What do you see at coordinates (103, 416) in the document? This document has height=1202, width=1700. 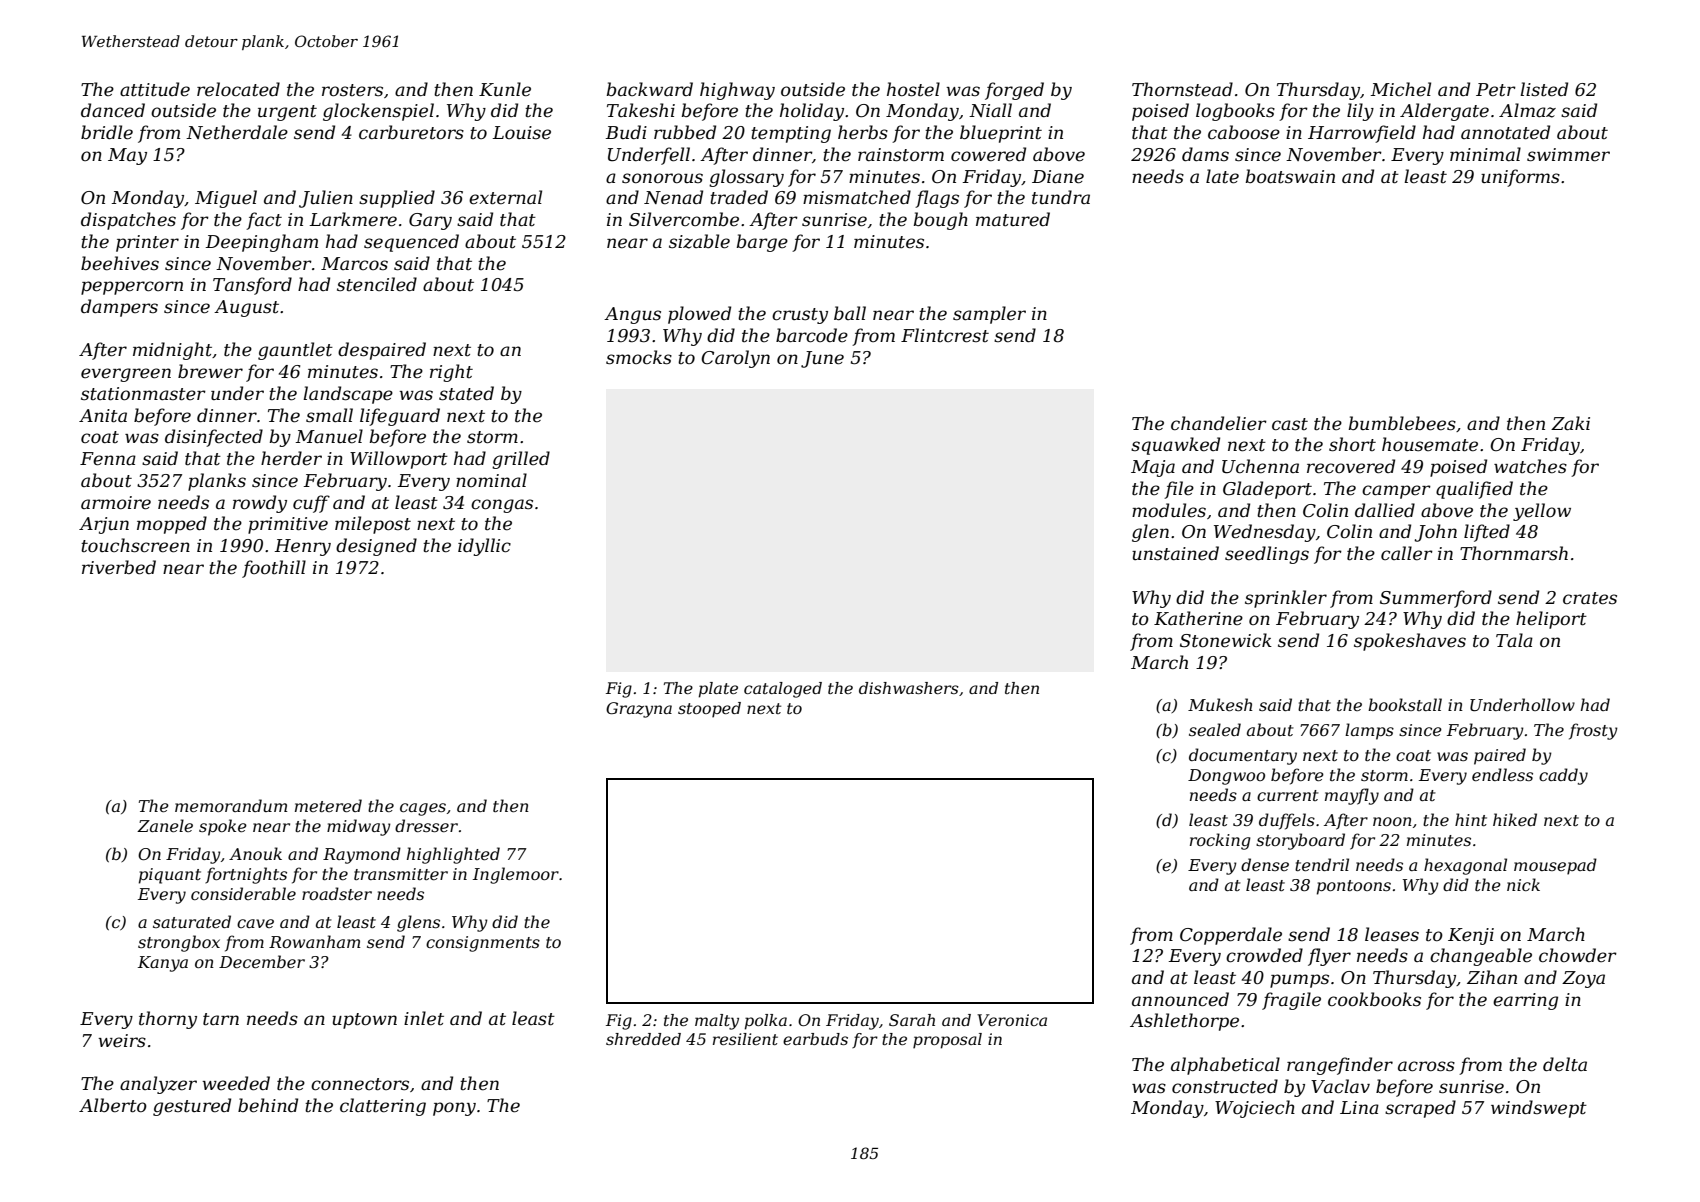 I see `Anita` at bounding box center [103, 416].
